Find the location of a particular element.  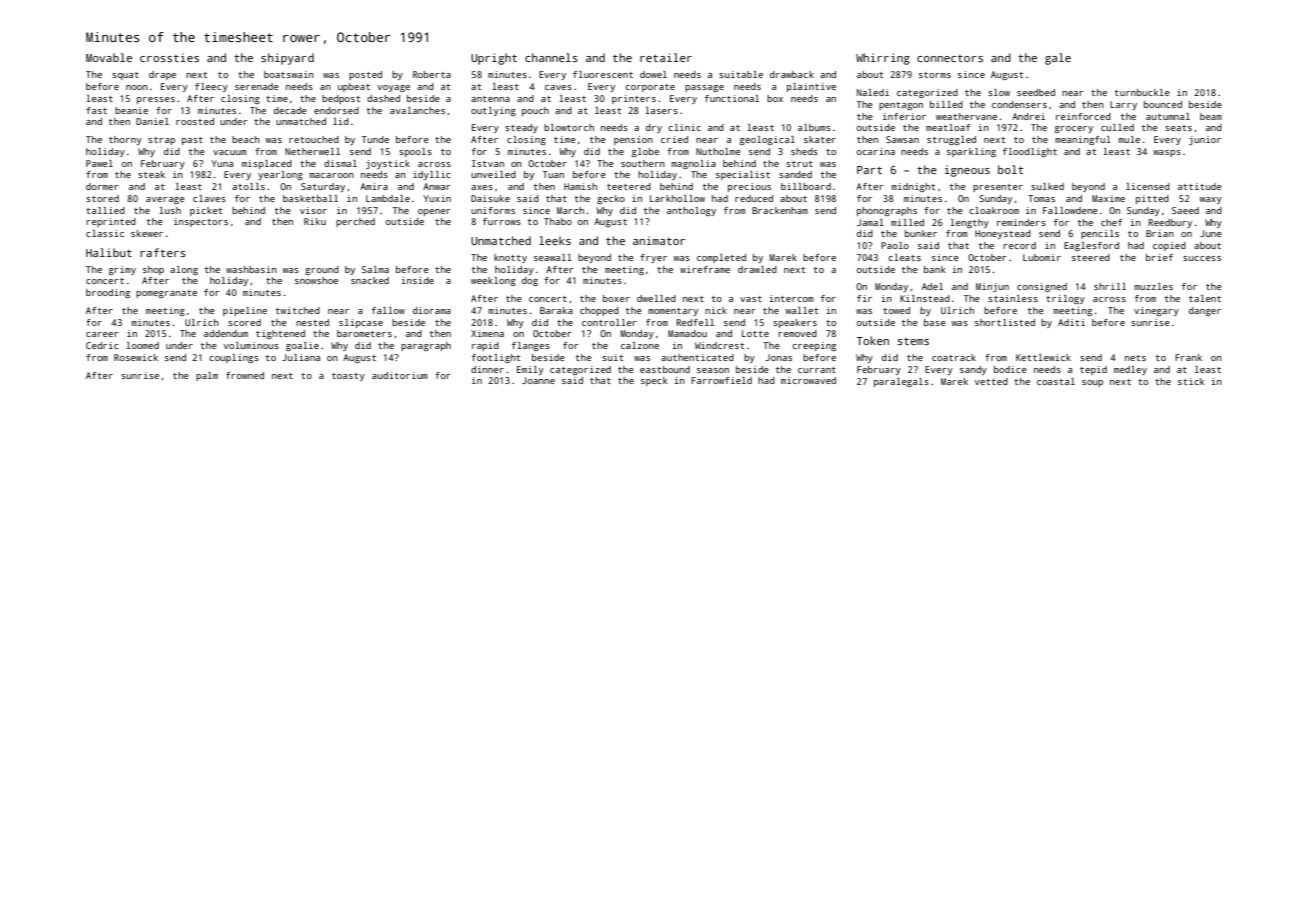

crossties is located at coordinates (169, 57).
